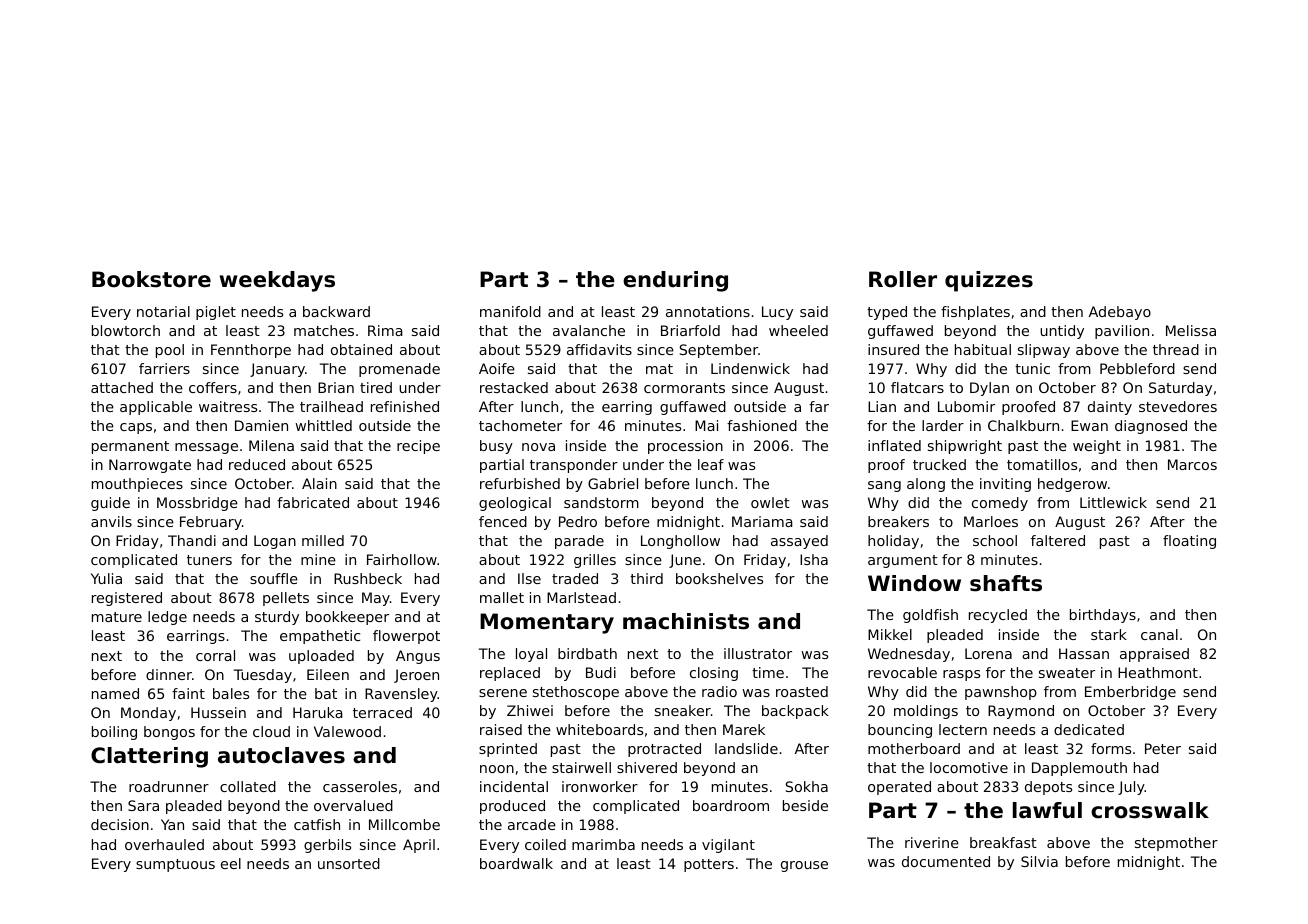 The width and height of the page is (1308, 924). What do you see at coordinates (989, 281) in the page?
I see `quizzes` at bounding box center [989, 281].
